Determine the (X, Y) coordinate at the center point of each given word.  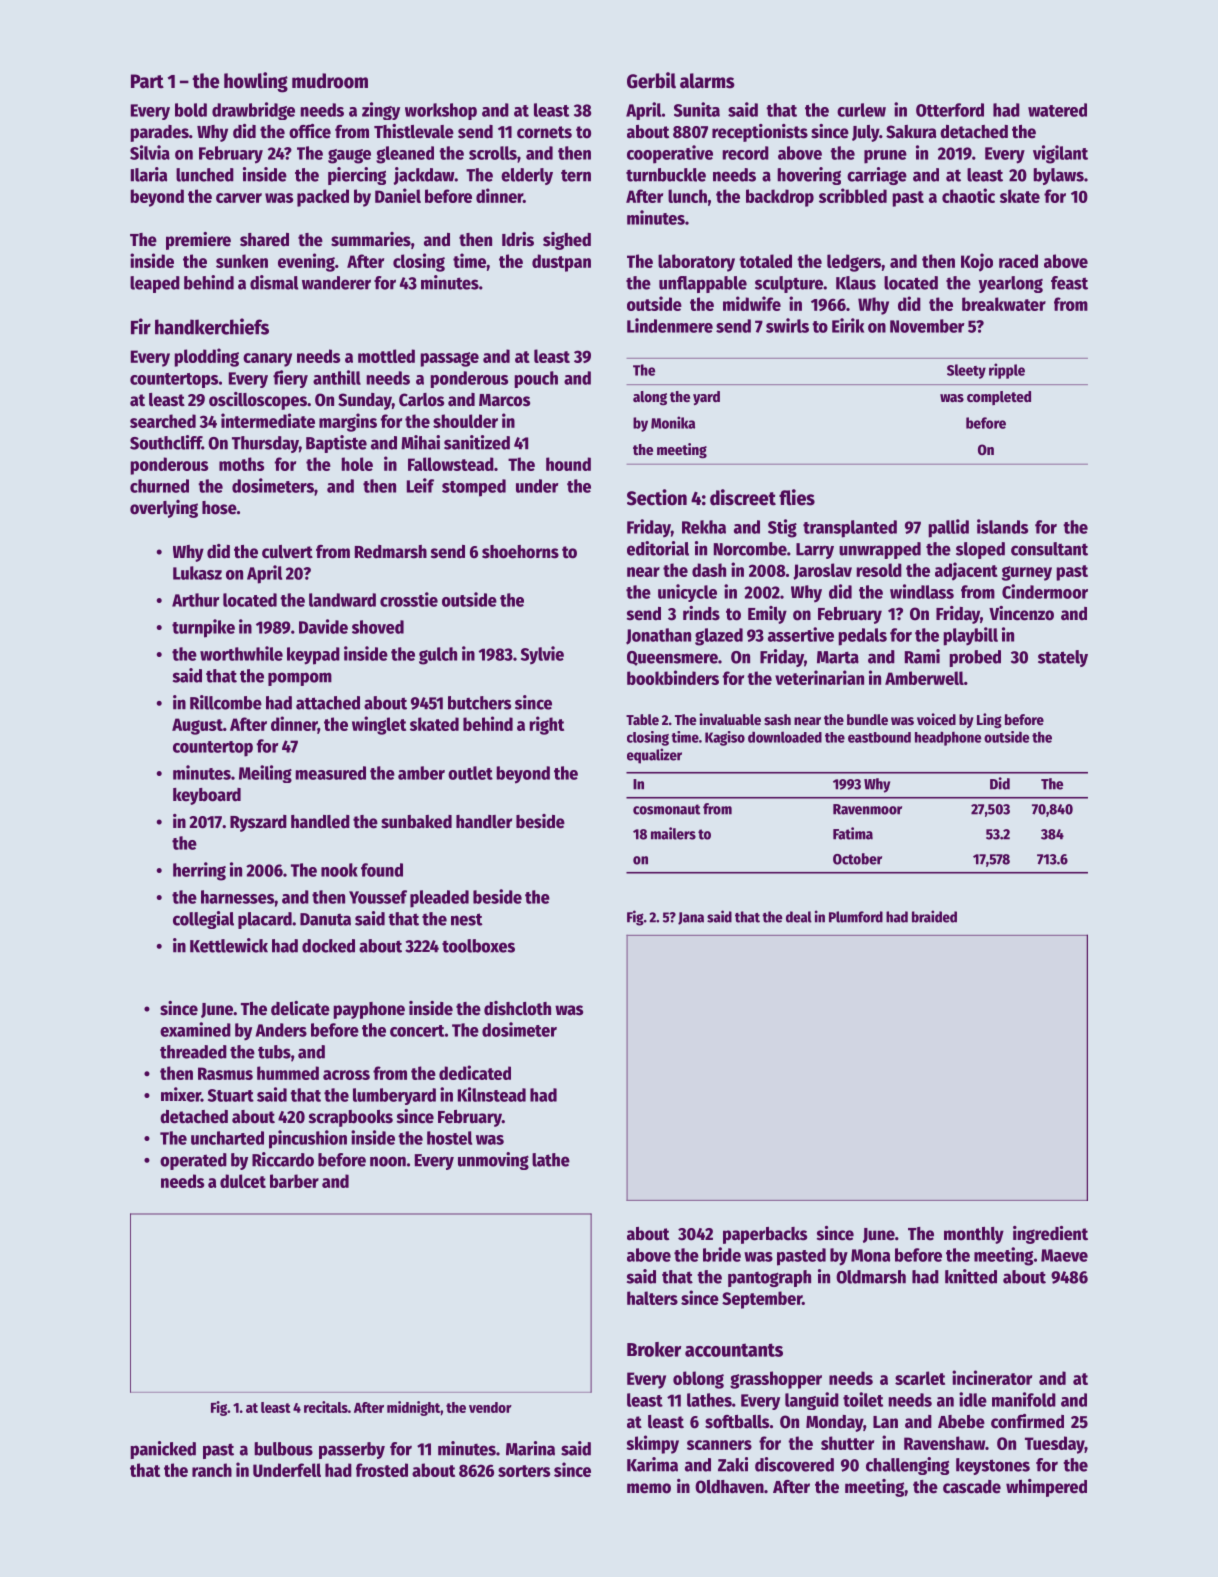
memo (649, 1488)
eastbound (879, 737)
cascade (972, 1487)
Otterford (950, 110)
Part (147, 81)
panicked (163, 1450)
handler (484, 822)
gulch (438, 656)
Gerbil (651, 80)
